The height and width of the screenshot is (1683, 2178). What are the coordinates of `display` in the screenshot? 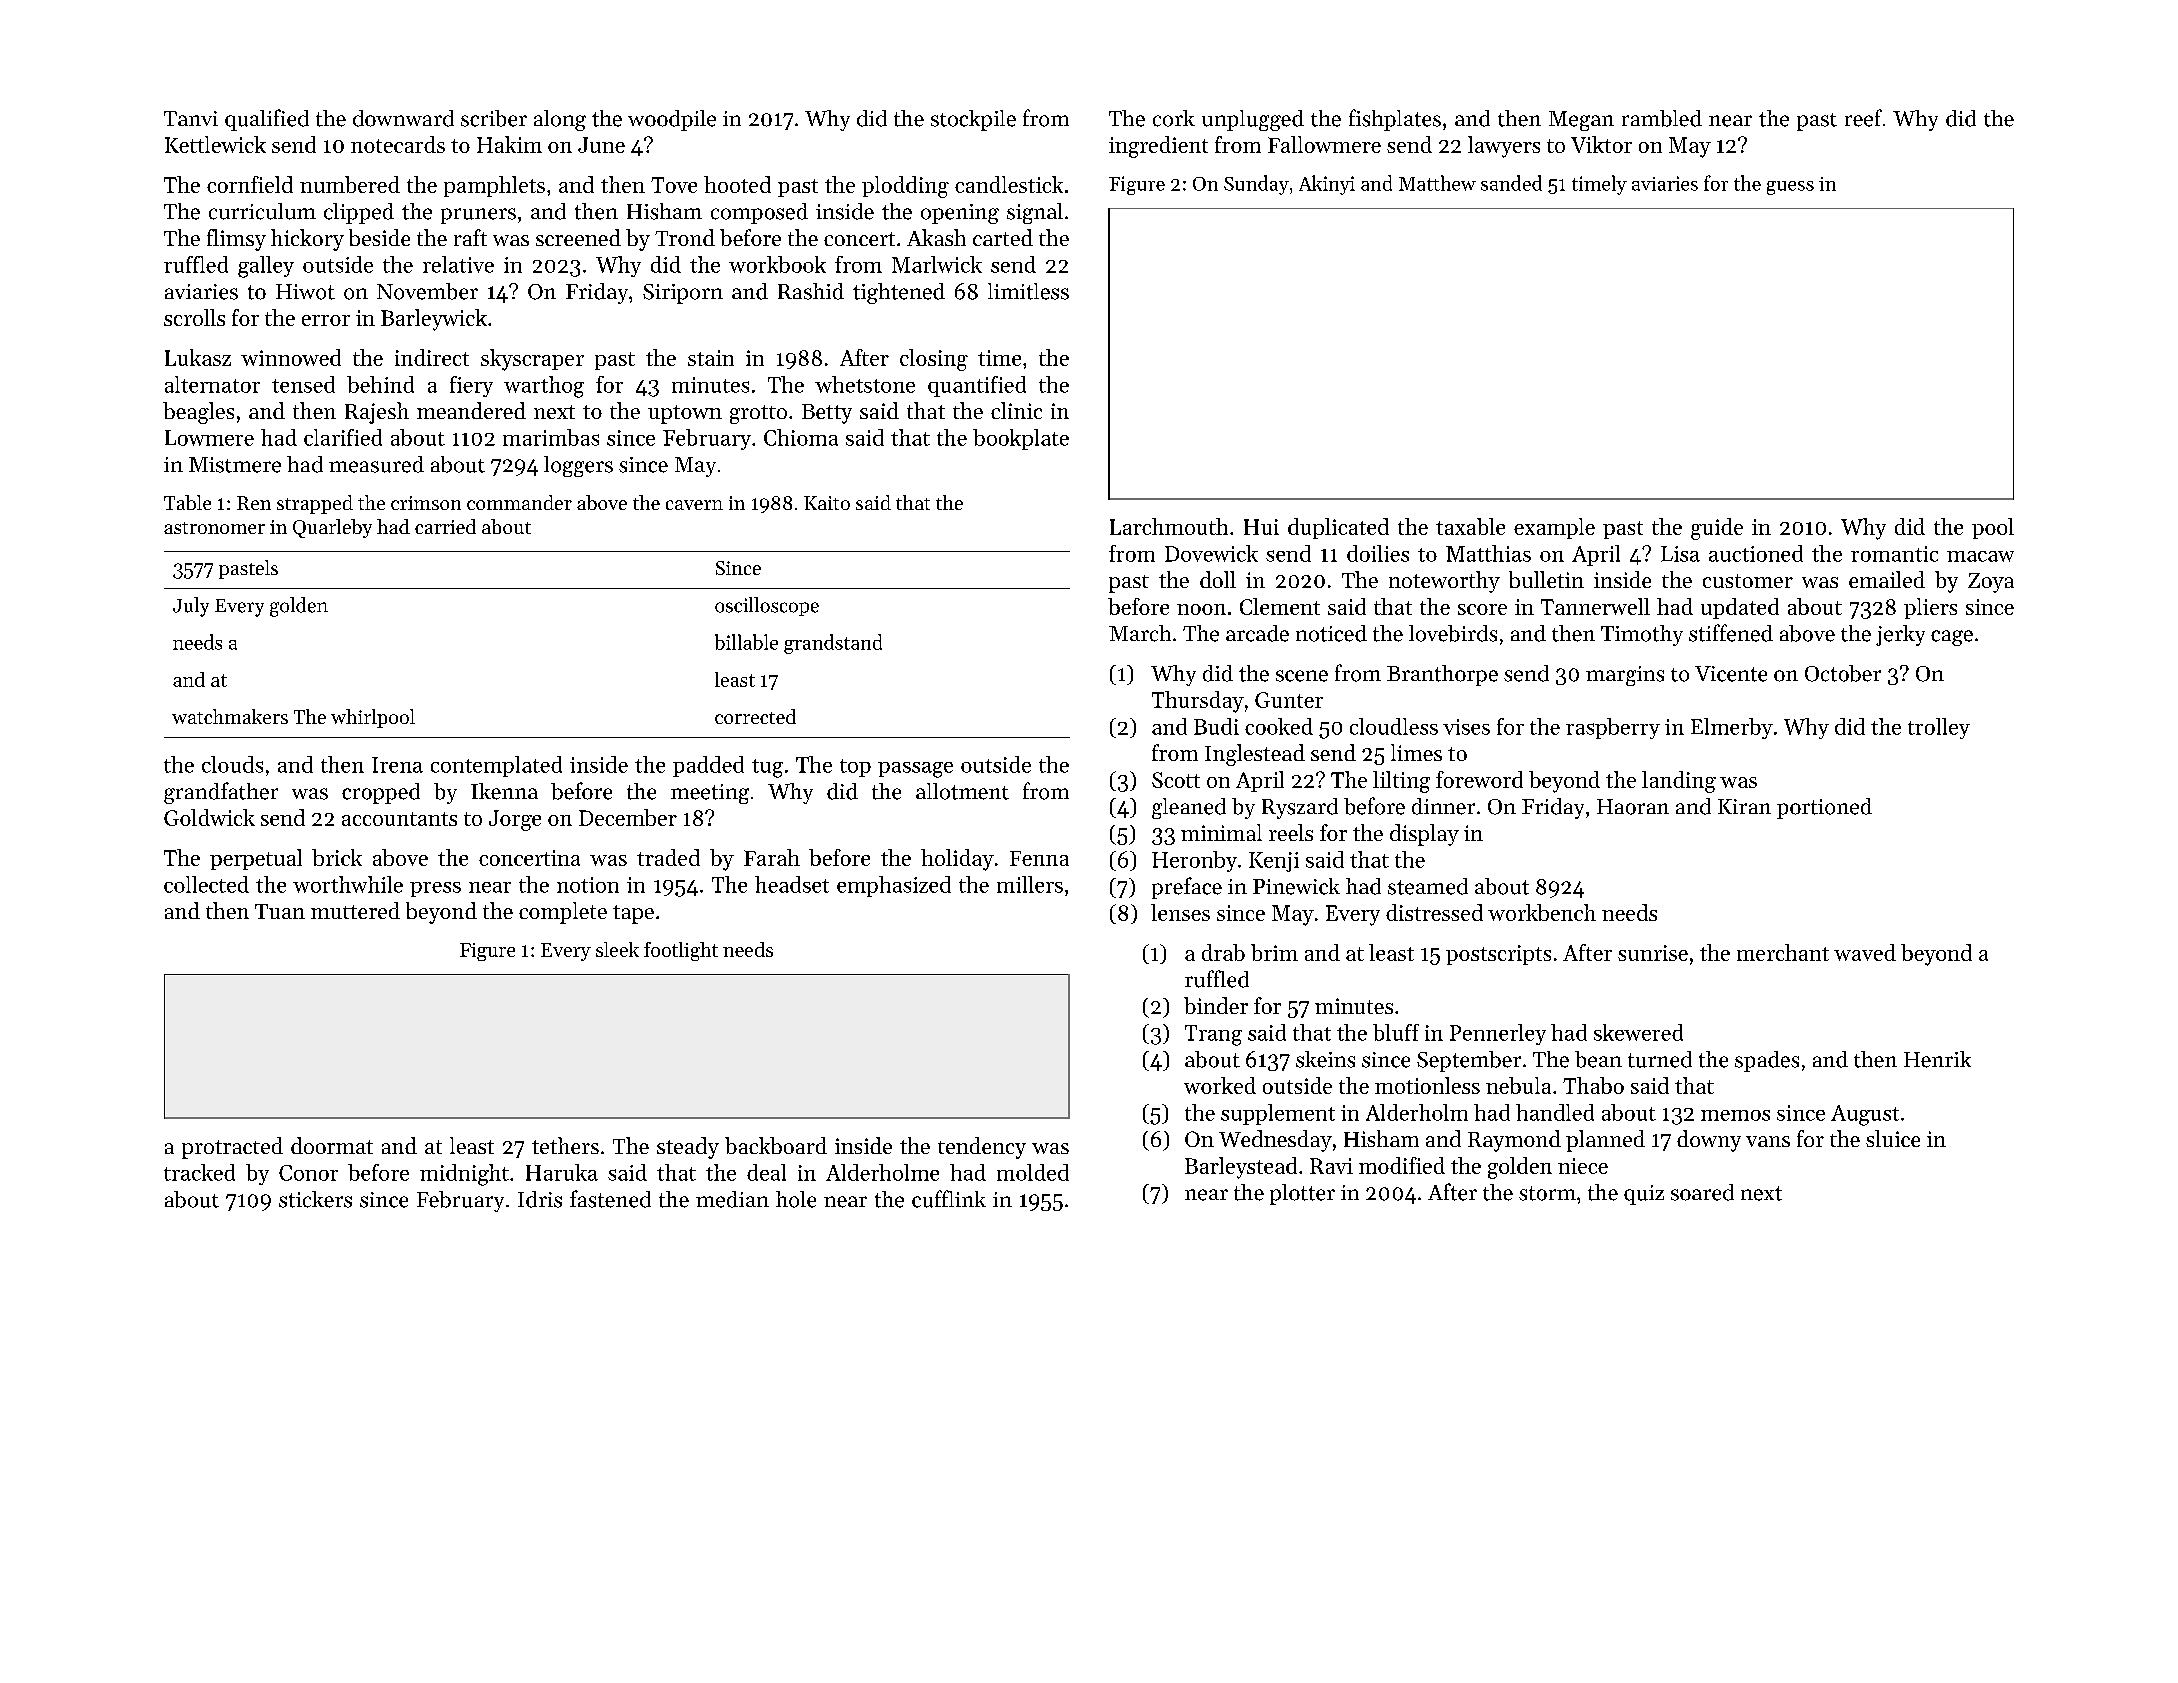 It's located at (1424, 835).
